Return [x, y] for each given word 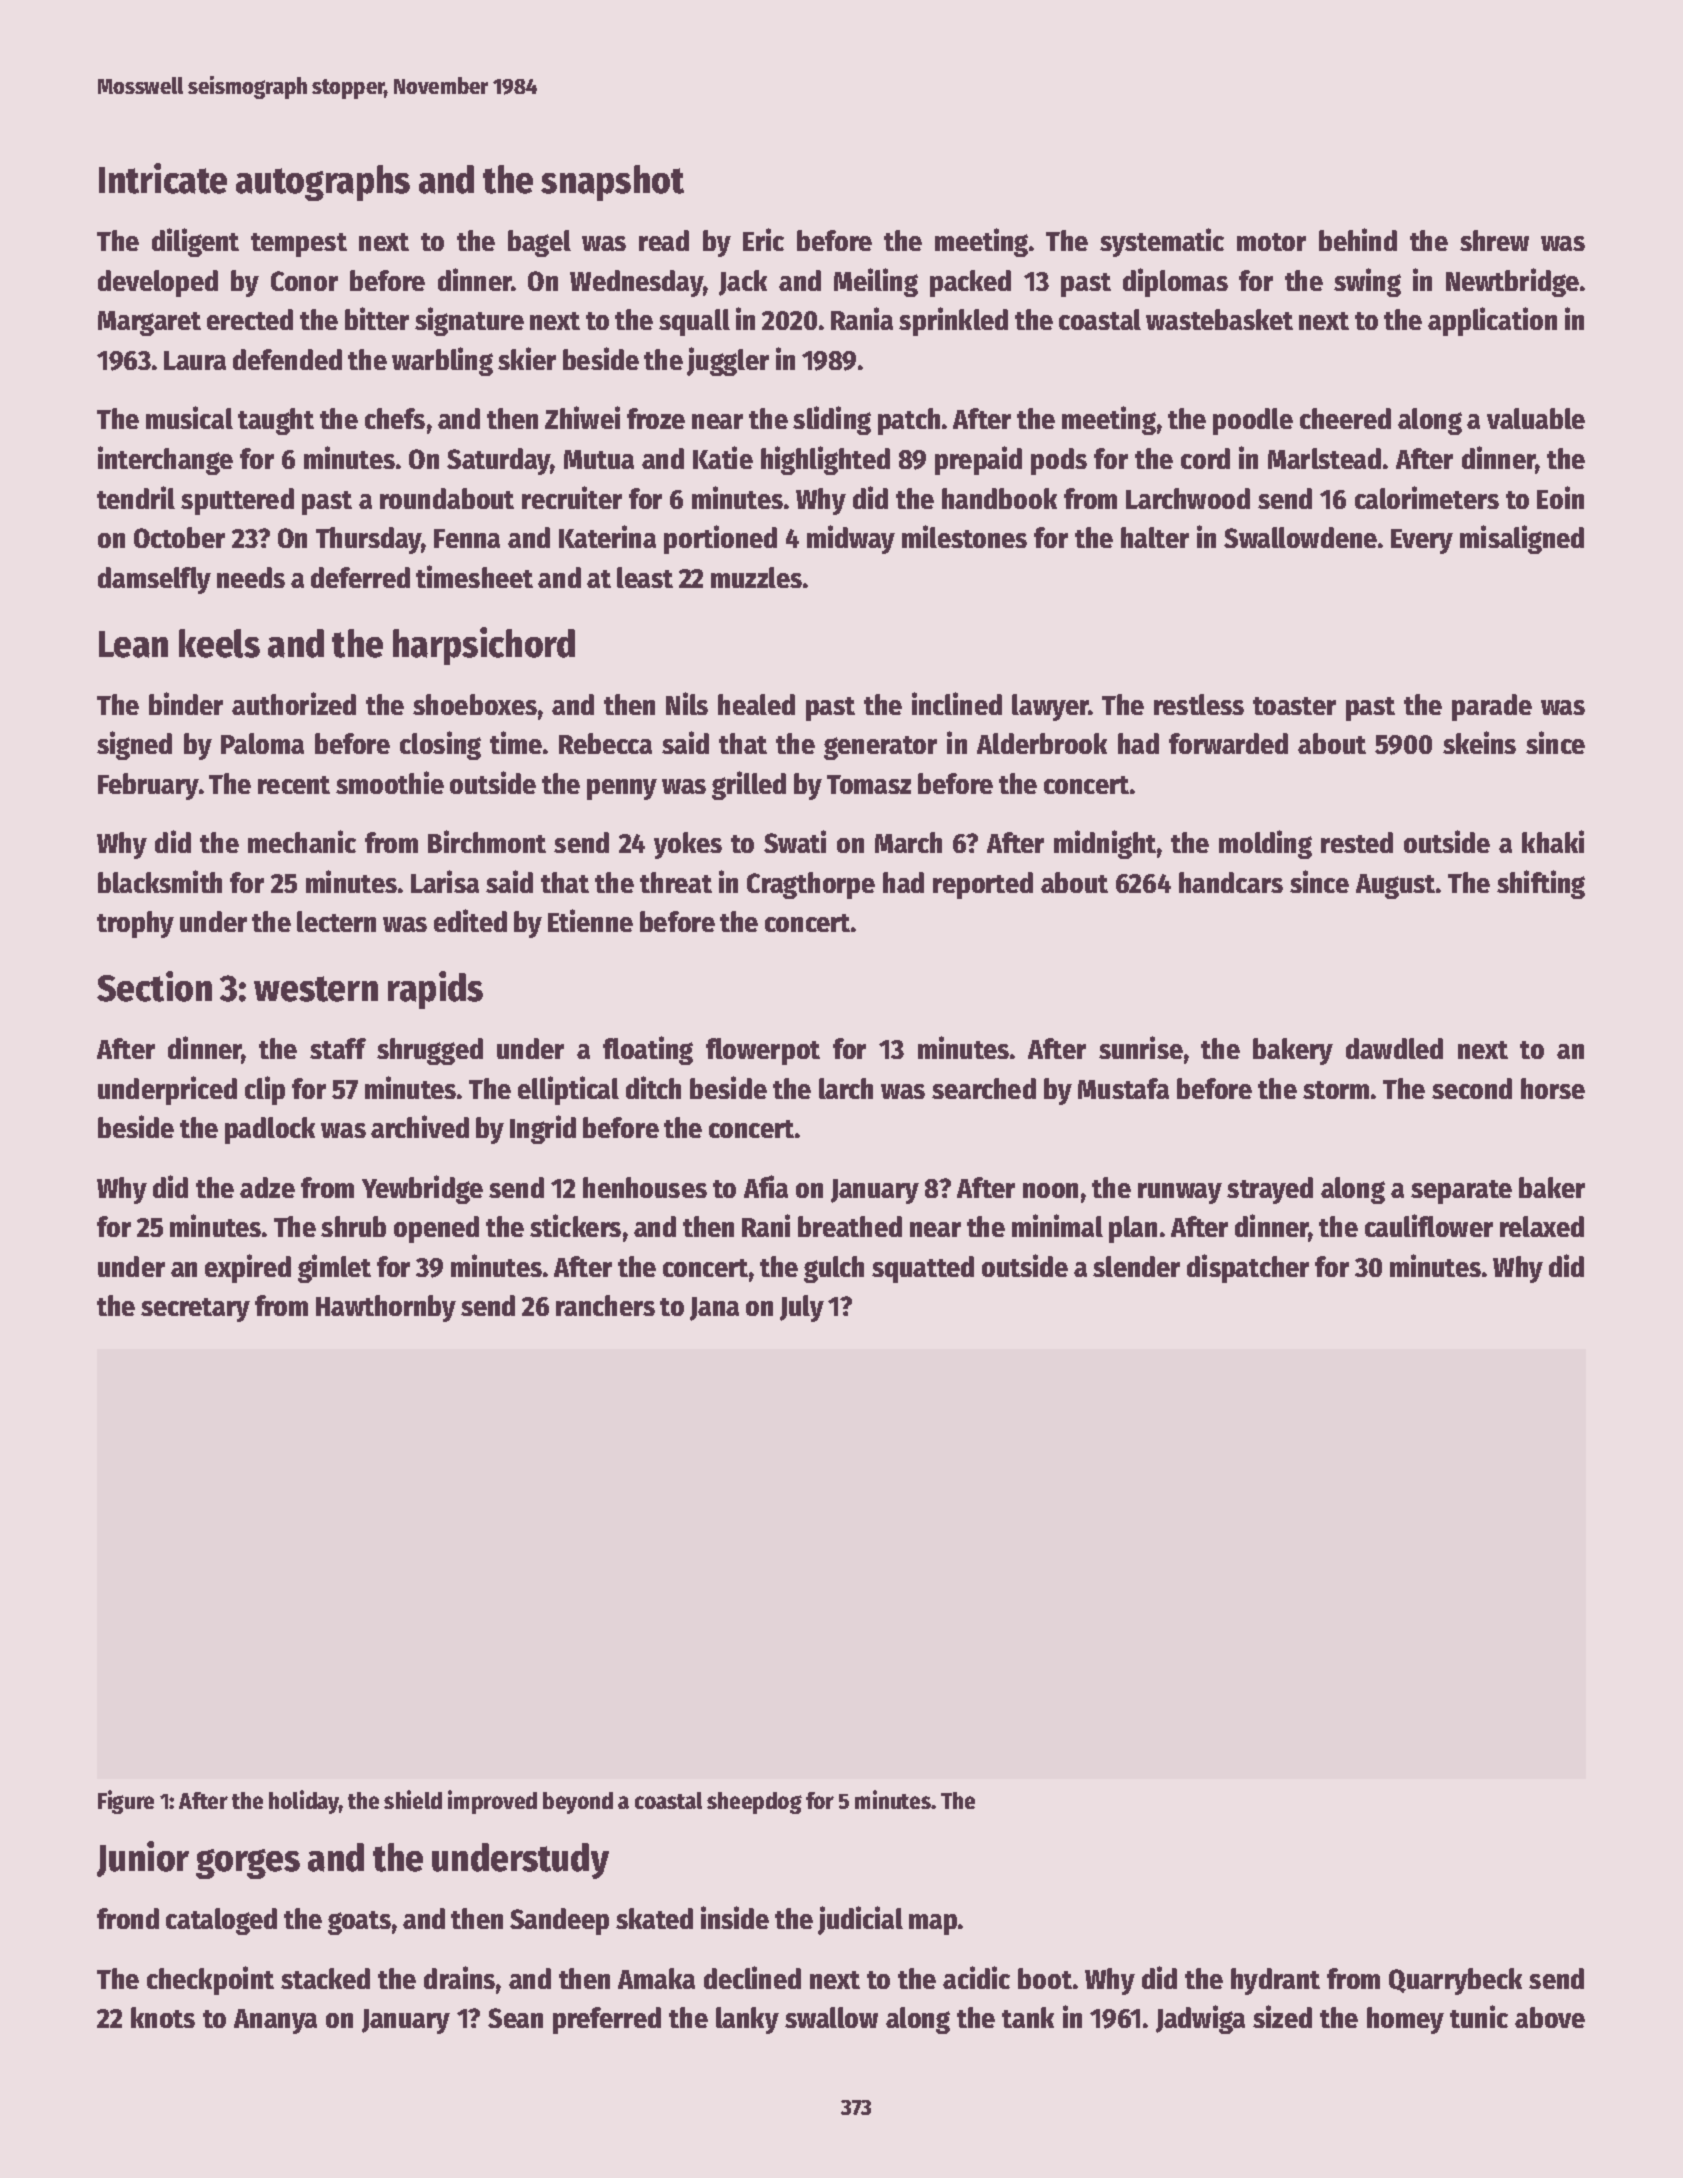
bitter [377, 318]
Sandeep [559, 1921]
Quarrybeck [1455, 1981]
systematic [1162, 242]
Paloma [262, 743]
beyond [578, 1803]
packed [970, 283]
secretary [195, 1310]
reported [983, 885]
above [1550, 2017]
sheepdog [754, 1803]
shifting [1541, 884]
